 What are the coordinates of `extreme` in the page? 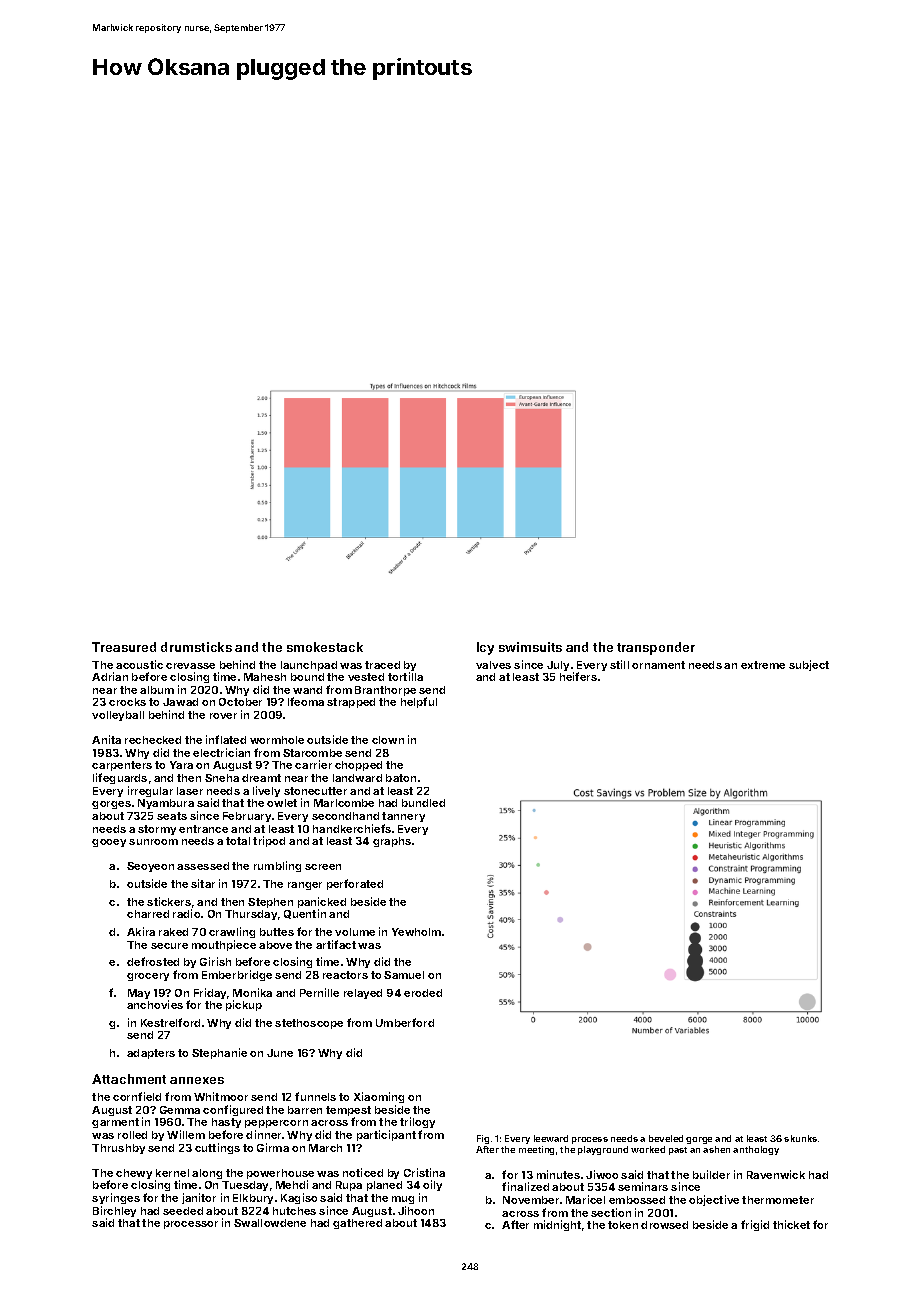 It's located at (763, 665).
